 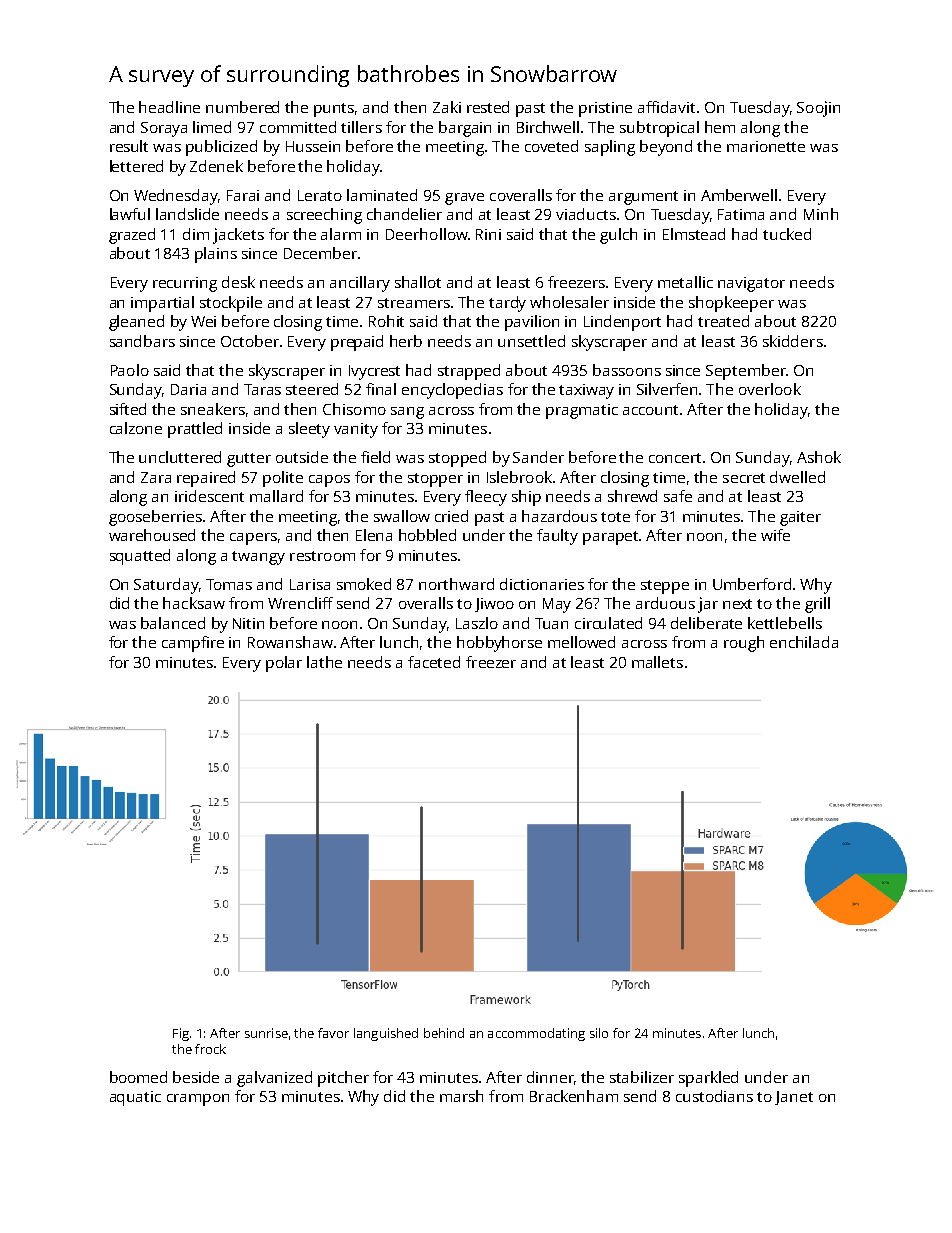 I want to click on sunrise, so click(x=266, y=1033).
